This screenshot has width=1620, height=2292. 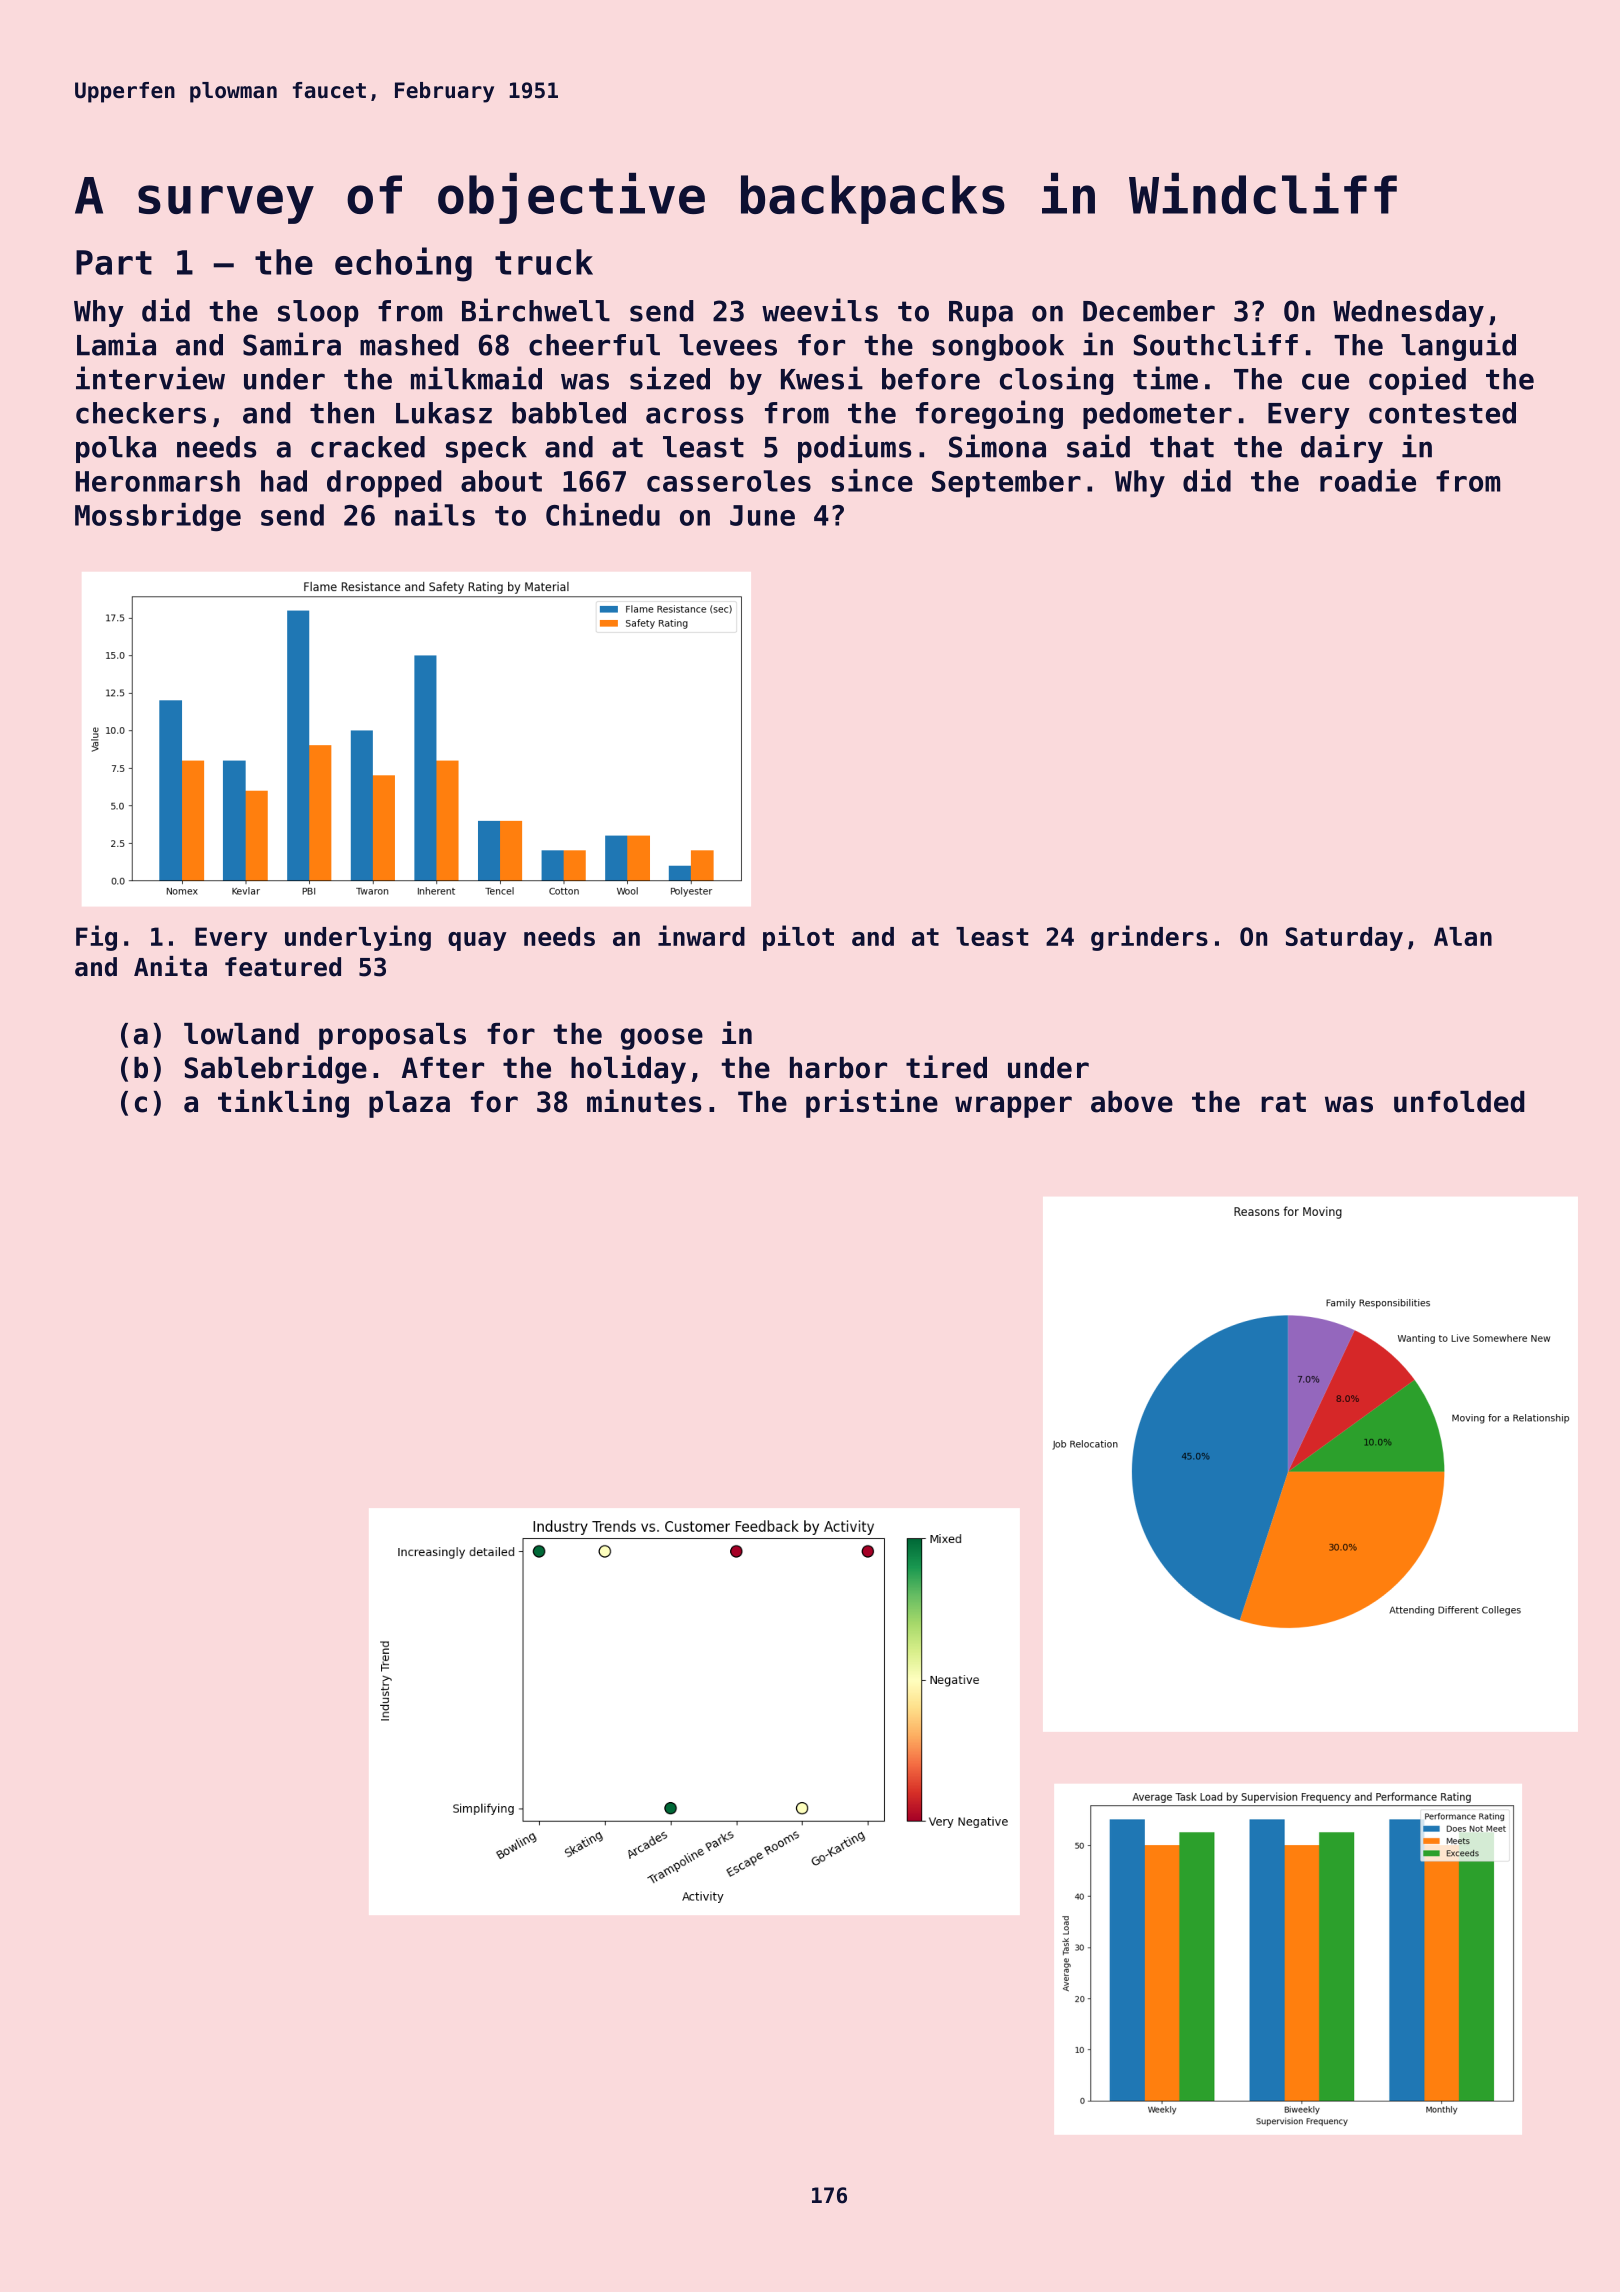 What do you see at coordinates (1459, 1102) in the screenshot?
I see `unfolded` at bounding box center [1459, 1102].
